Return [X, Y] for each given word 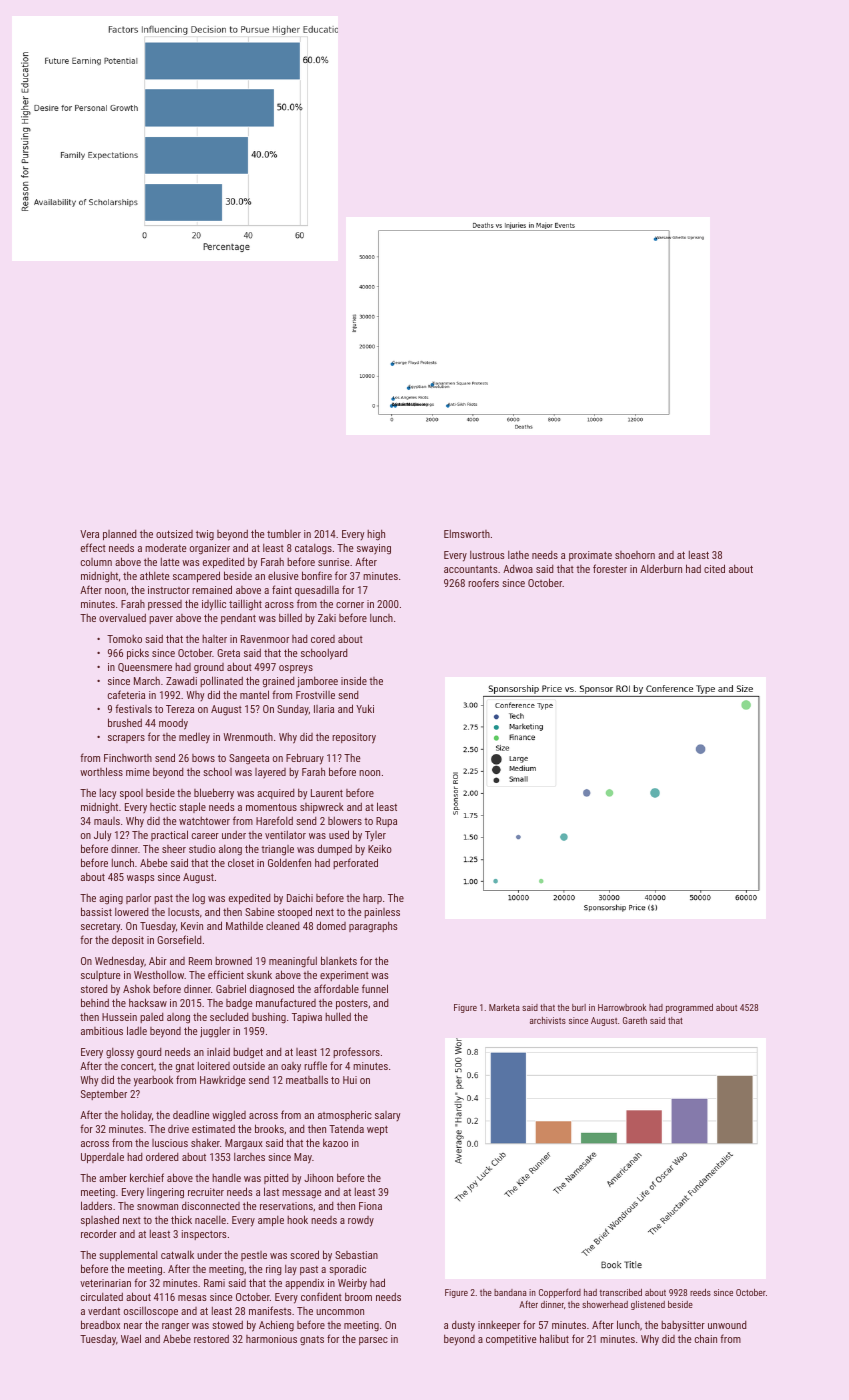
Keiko [380, 848]
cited [714, 568]
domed [331, 925]
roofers [483, 582]
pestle [254, 1256]
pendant [238, 619]
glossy [120, 1053]
